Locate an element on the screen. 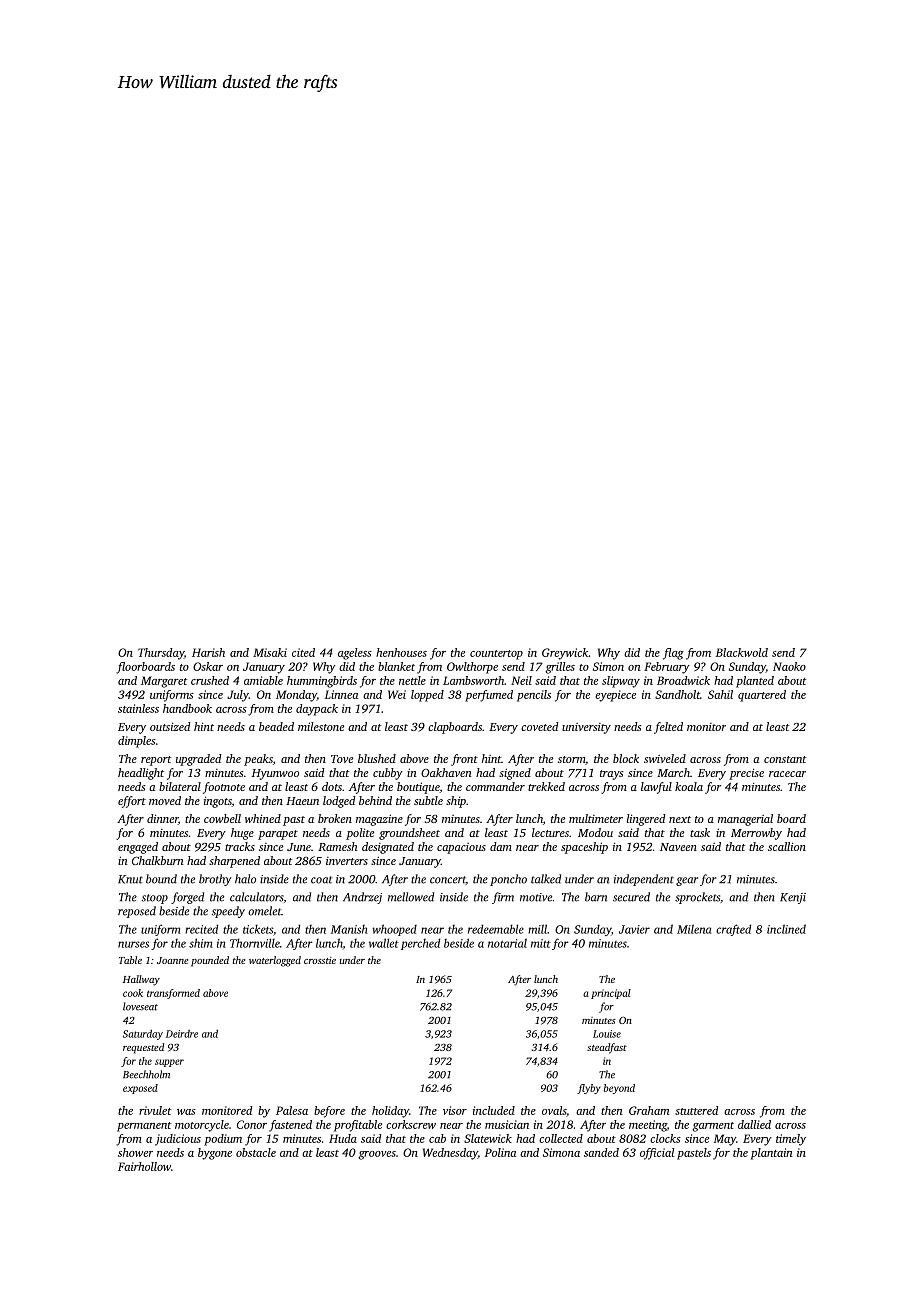 This screenshot has height=1308, width=924. official is located at coordinates (657, 1154).
